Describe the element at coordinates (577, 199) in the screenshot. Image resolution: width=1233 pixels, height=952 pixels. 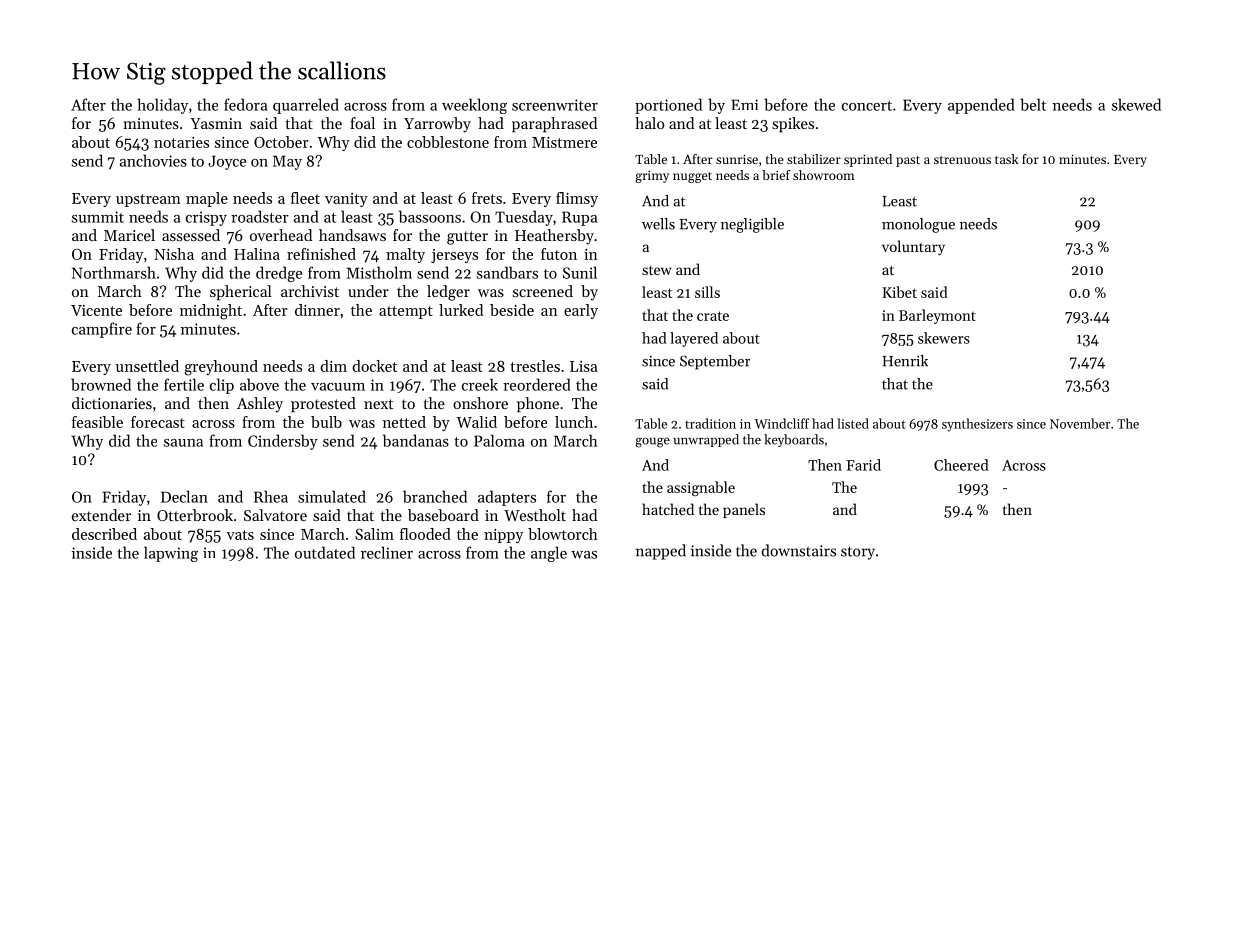
I see `flimsy` at that location.
